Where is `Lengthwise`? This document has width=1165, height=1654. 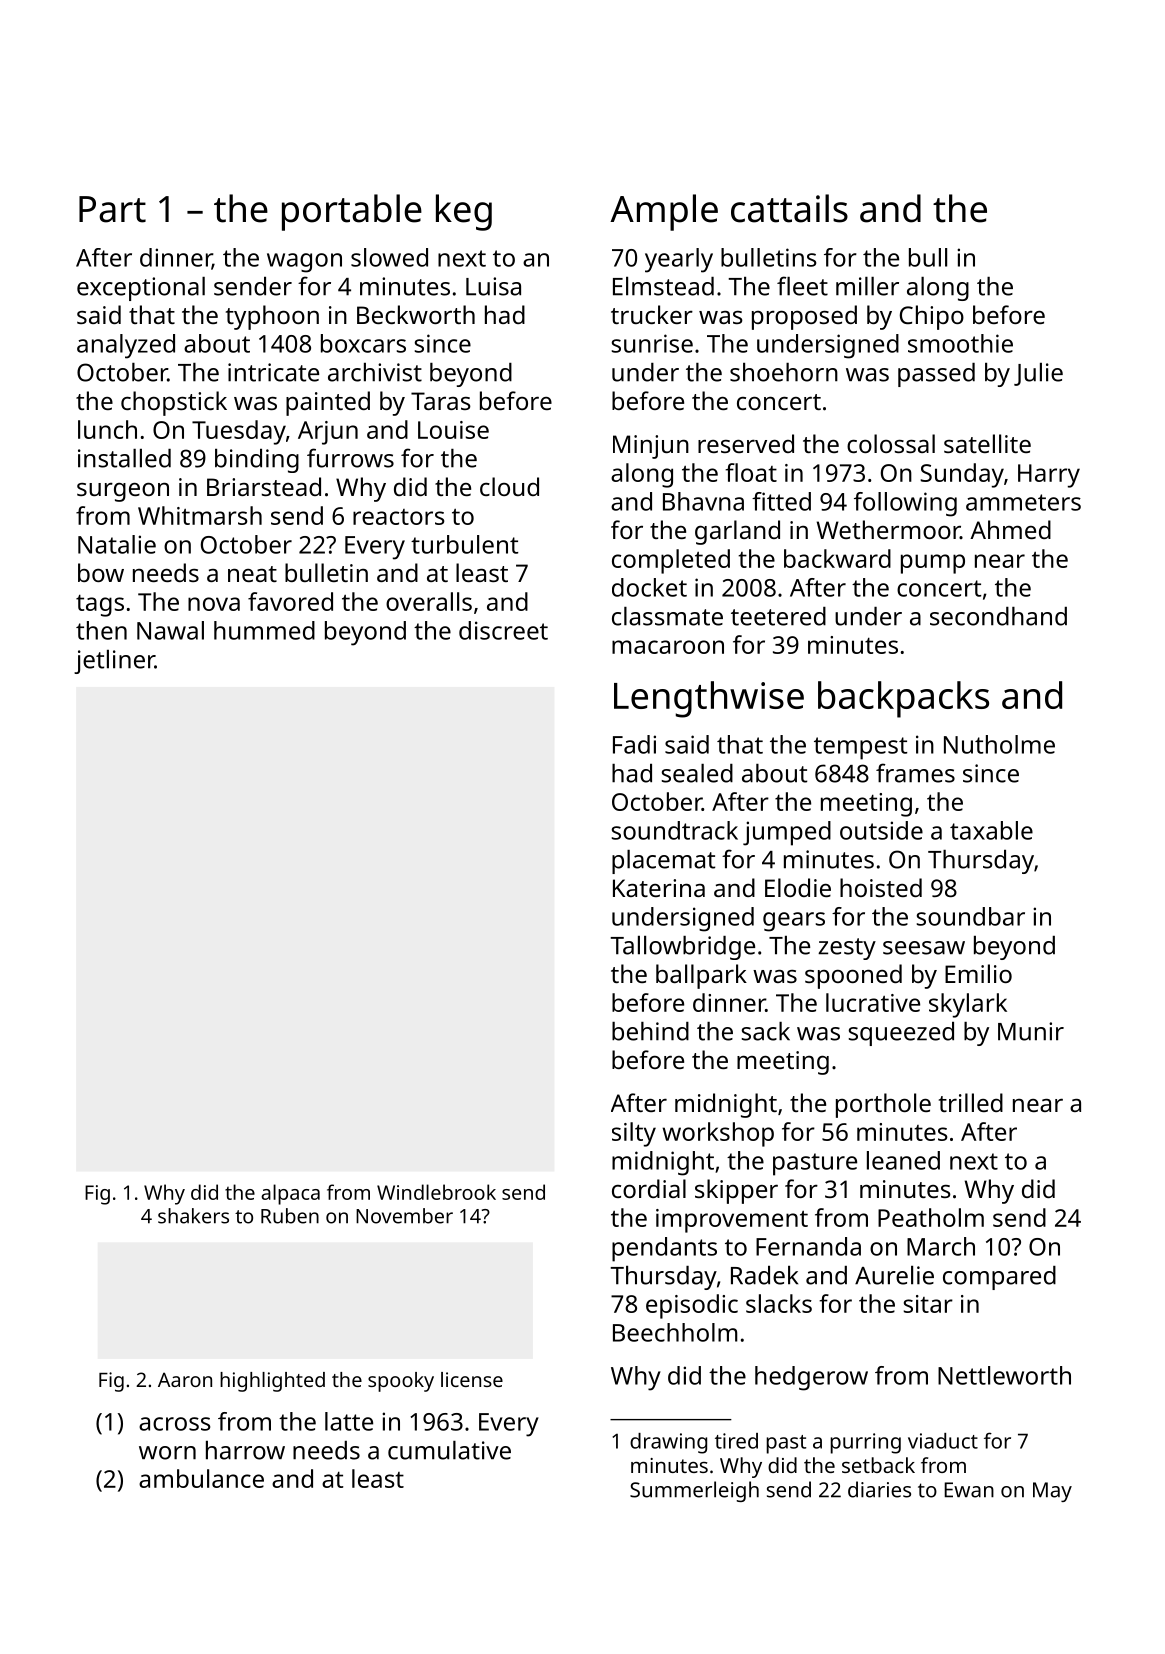
Lengthwise is located at coordinates (709, 699).
